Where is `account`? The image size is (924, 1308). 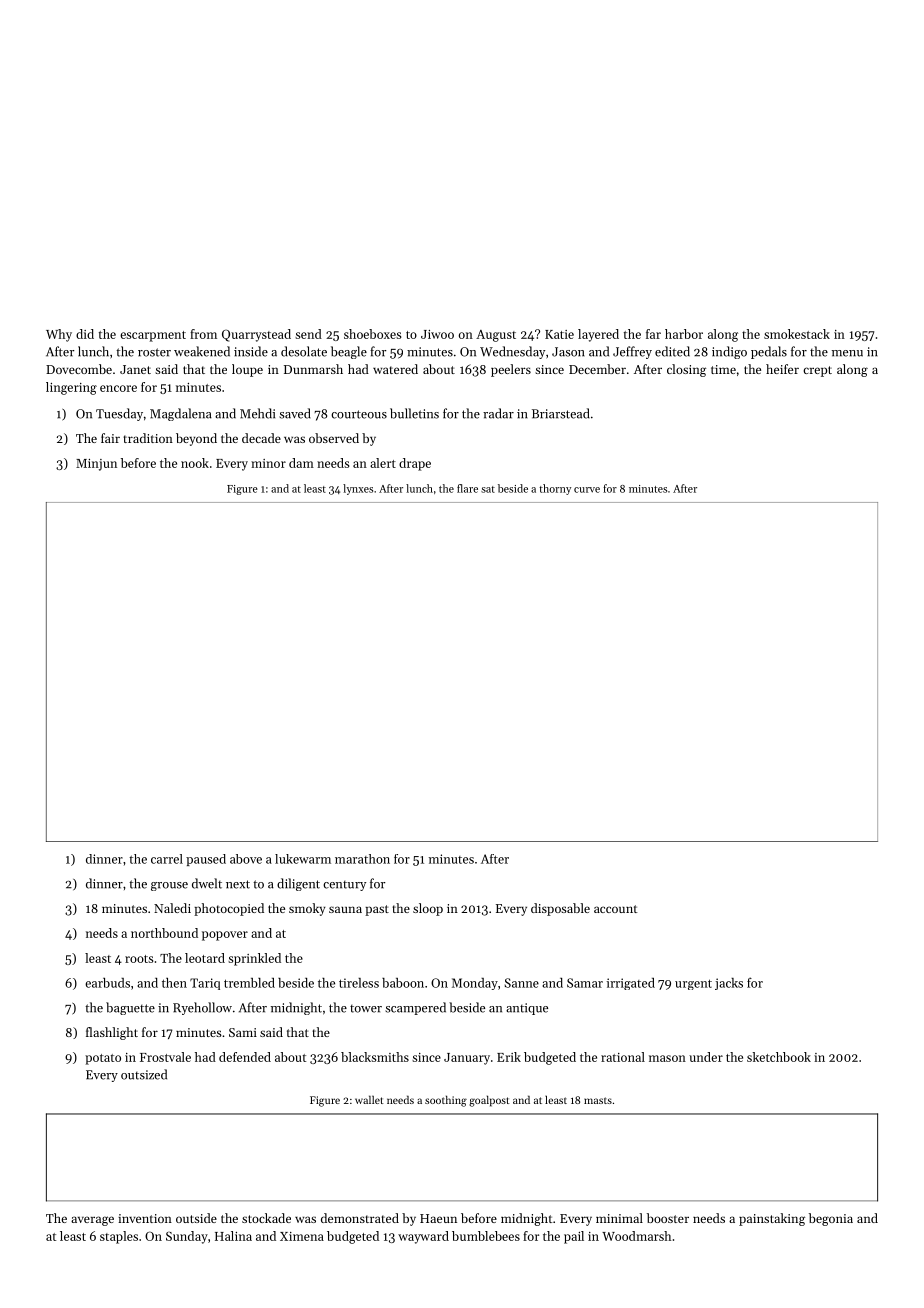
account is located at coordinates (616, 909).
